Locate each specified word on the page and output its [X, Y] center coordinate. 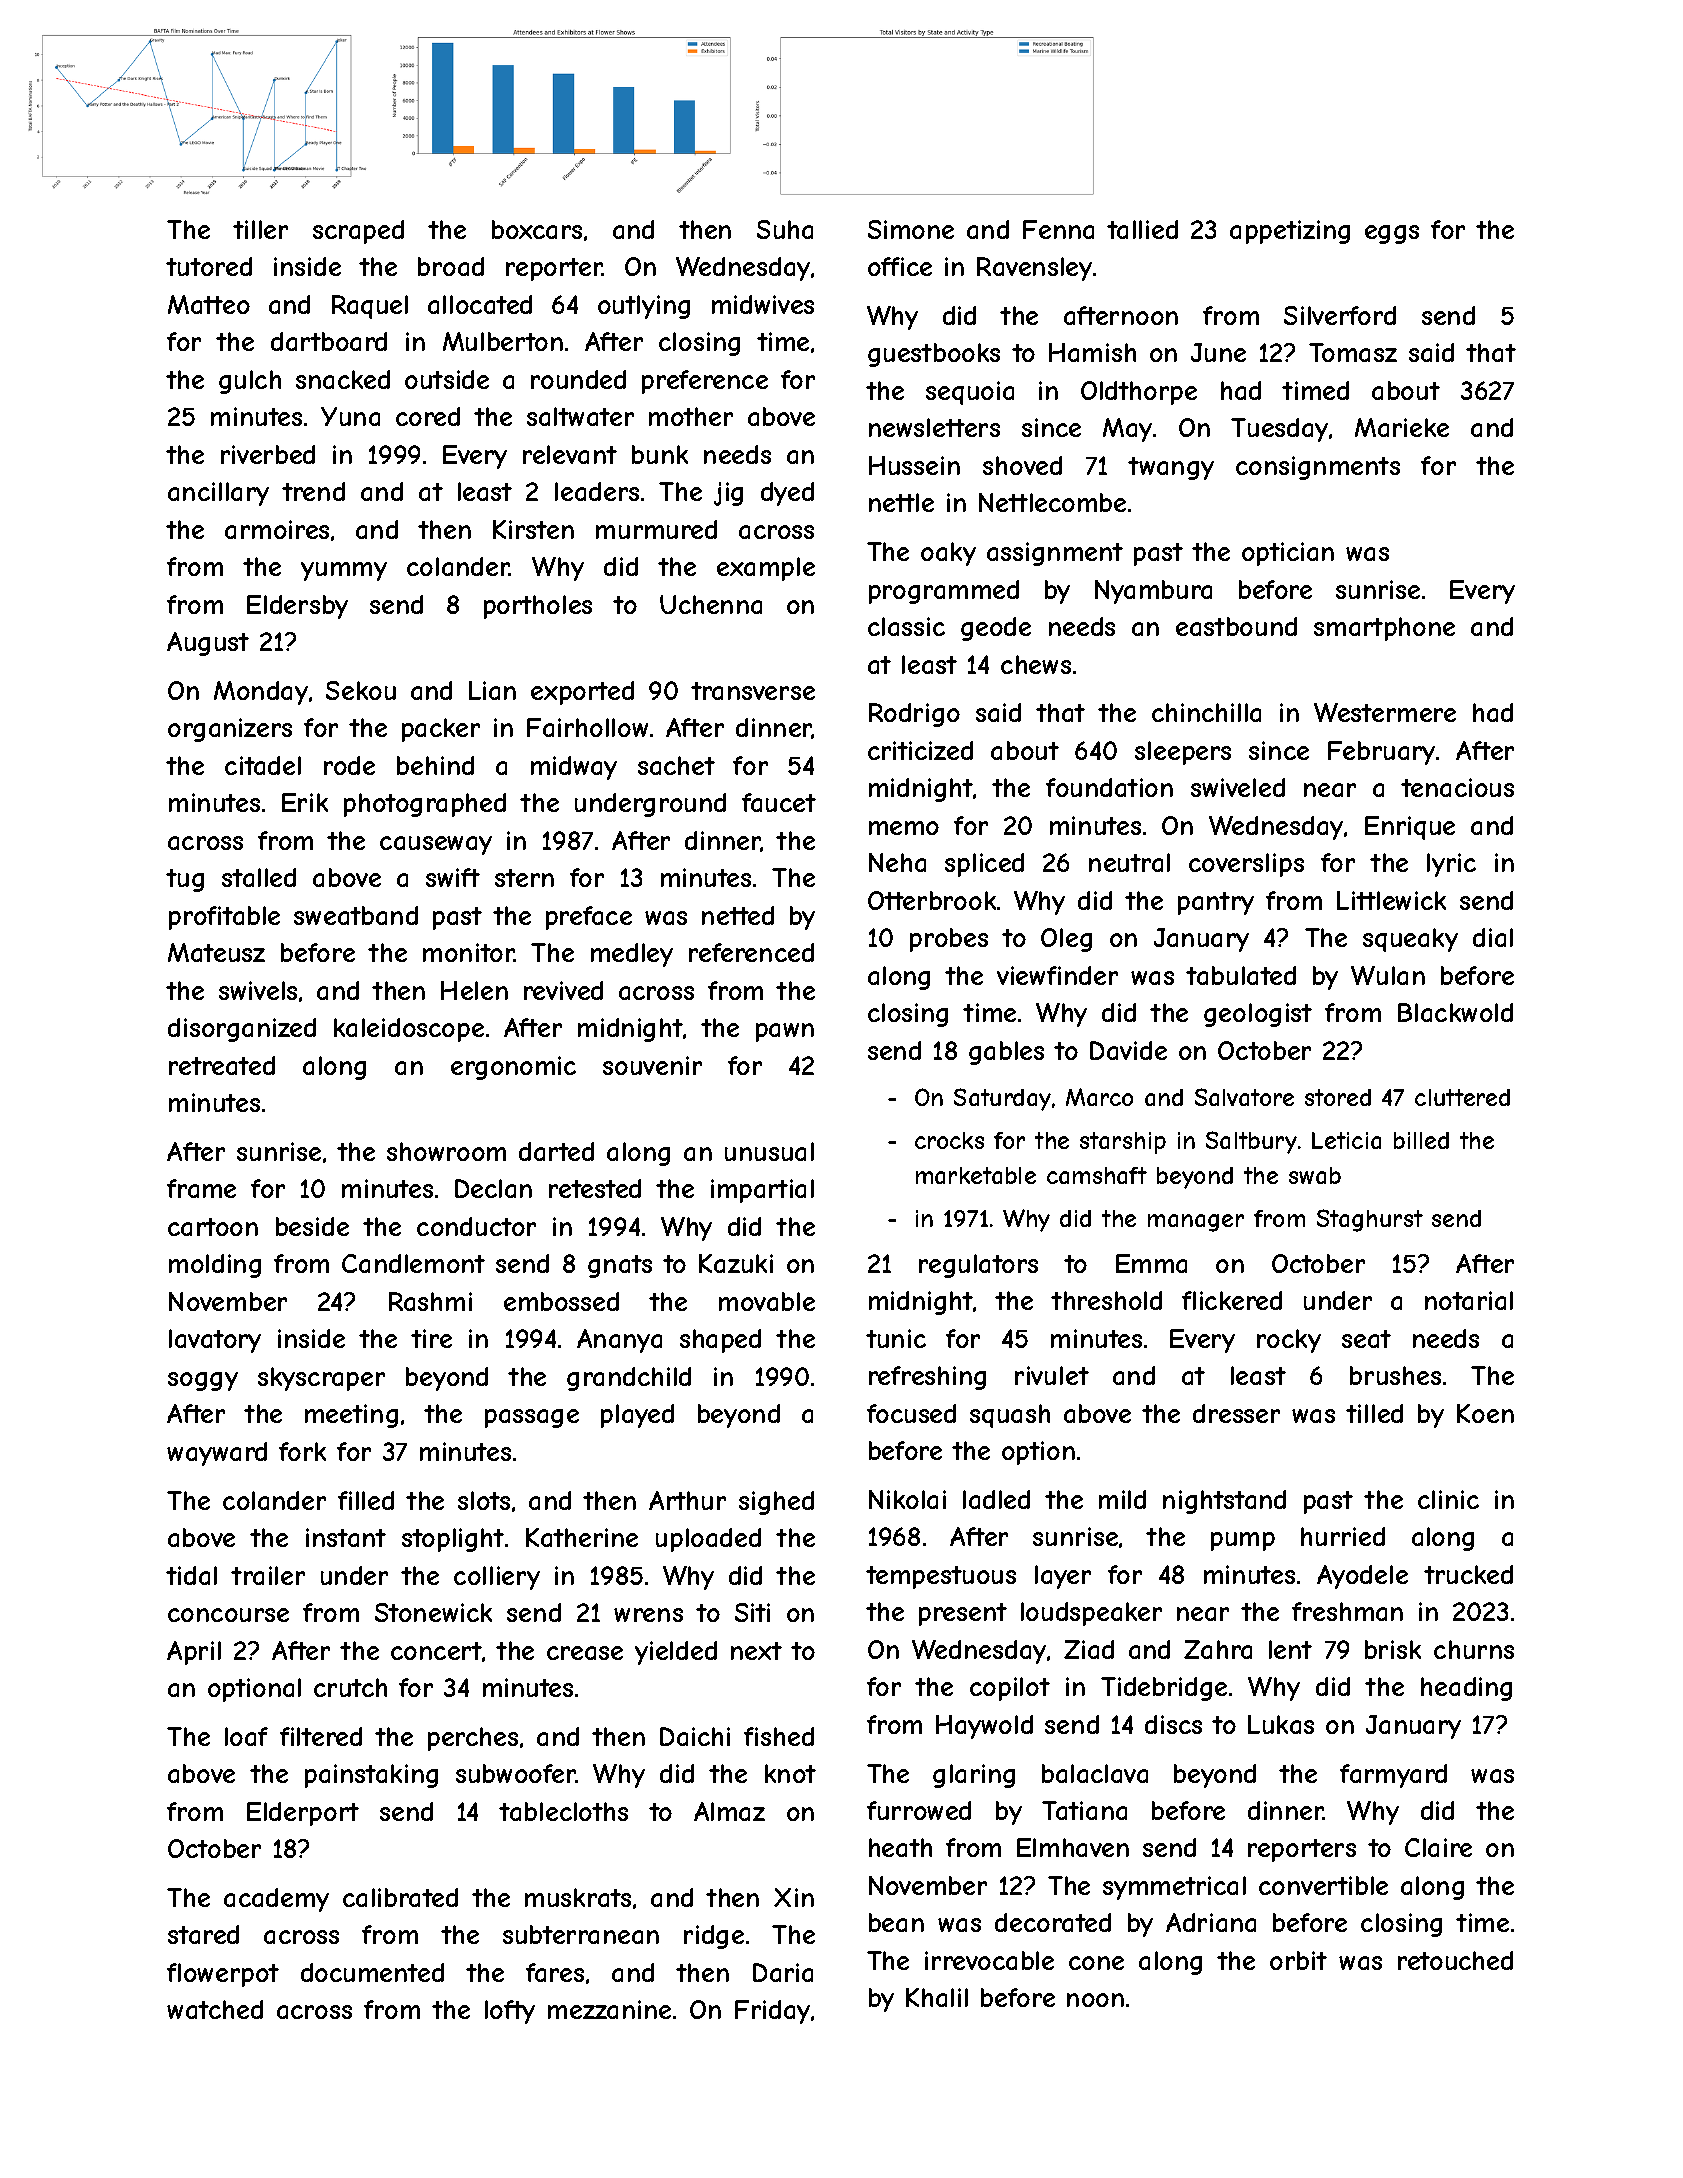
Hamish [1092, 352]
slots [484, 1500]
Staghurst [1370, 1220]
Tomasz [1353, 352]
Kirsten [533, 529]
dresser [1236, 1413]
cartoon [213, 1227]
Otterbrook [932, 900]
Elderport [303, 1814]
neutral [1129, 862]
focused [911, 1413]
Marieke [1402, 427]
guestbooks [934, 355]
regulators [978, 1266]
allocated [480, 304]
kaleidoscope [409, 1030]
